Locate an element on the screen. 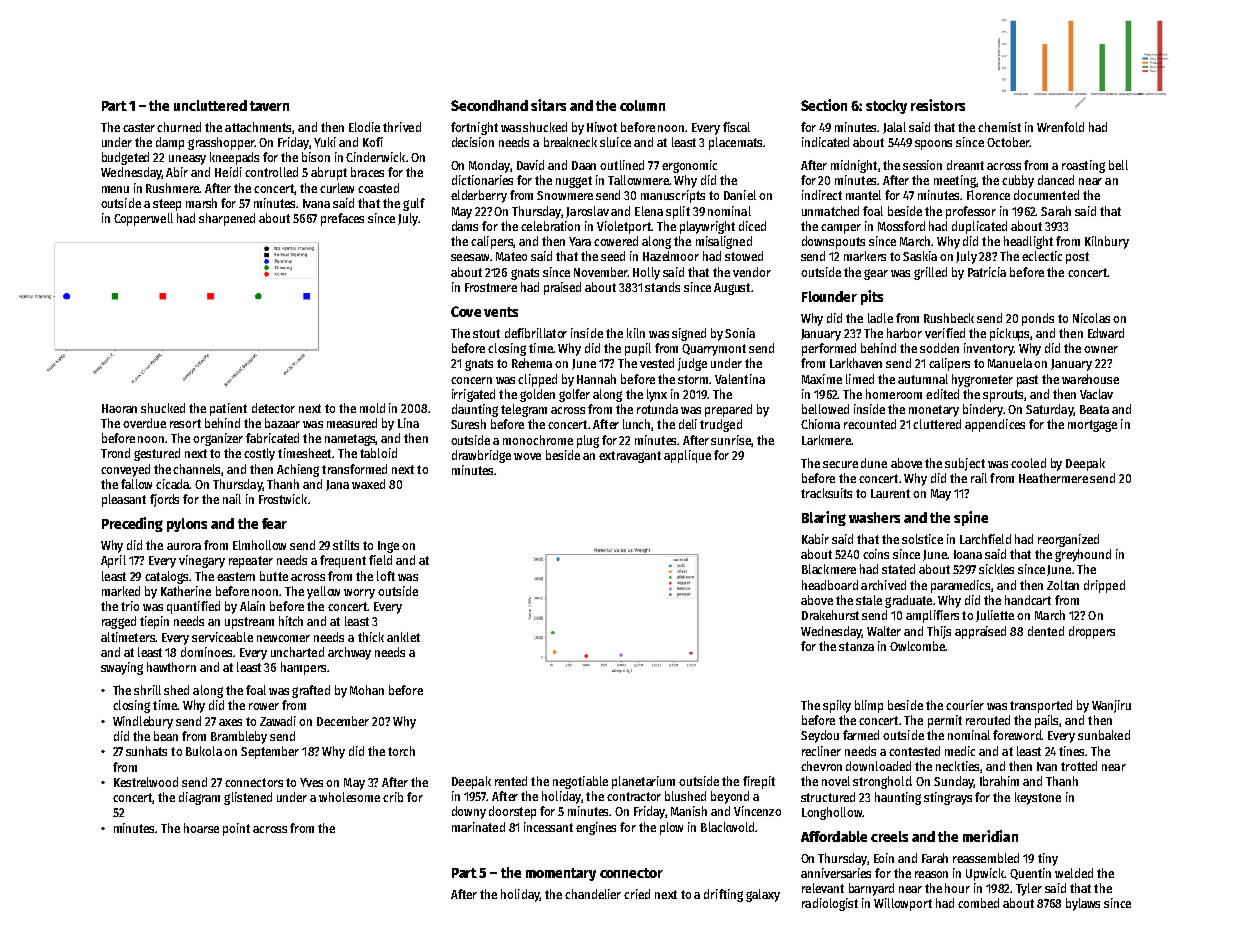 Image resolution: width=1233 pixels, height=952 pixels. caster is located at coordinates (139, 127).
